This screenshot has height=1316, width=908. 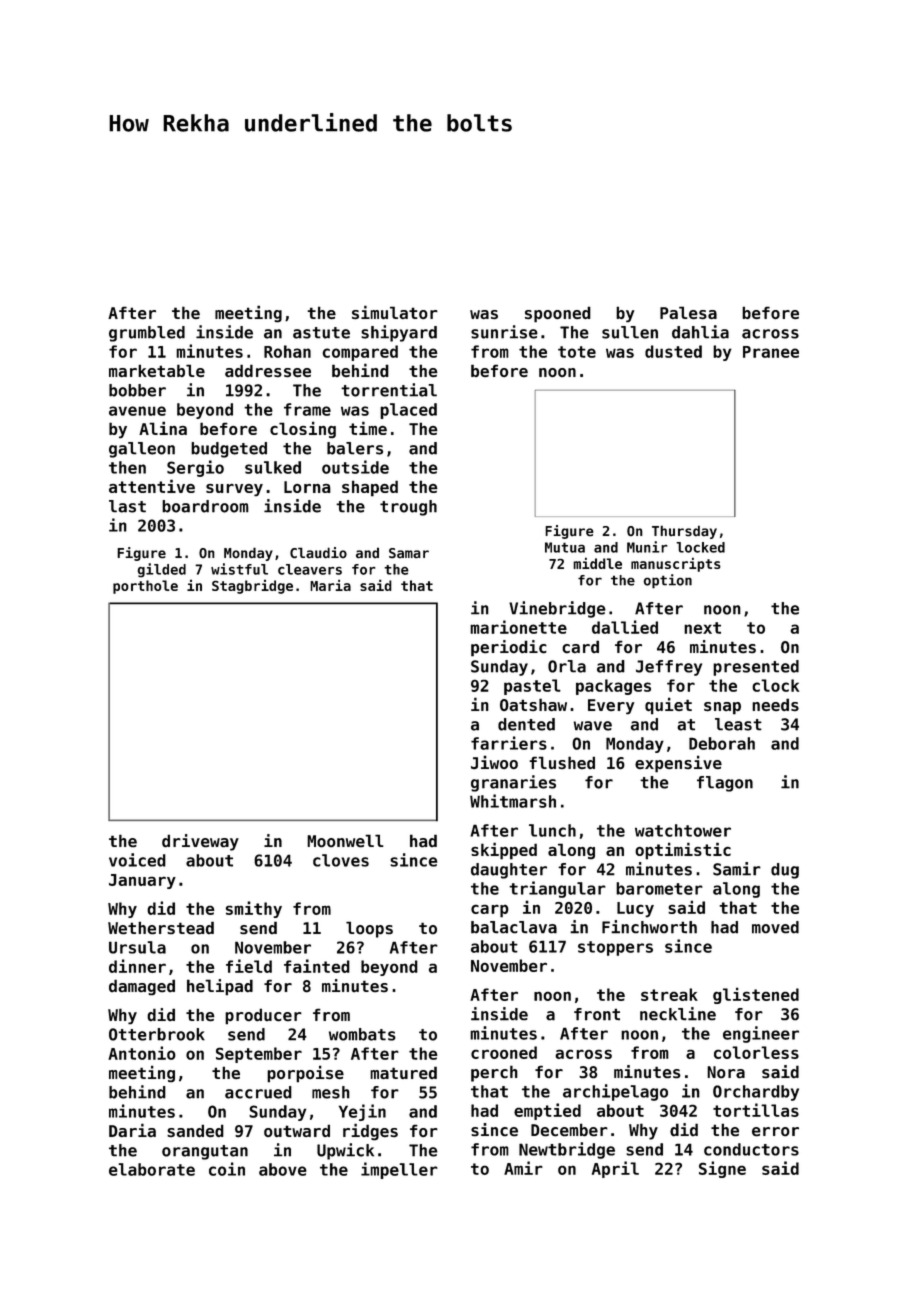 I want to click on Sergio, so click(x=195, y=468).
